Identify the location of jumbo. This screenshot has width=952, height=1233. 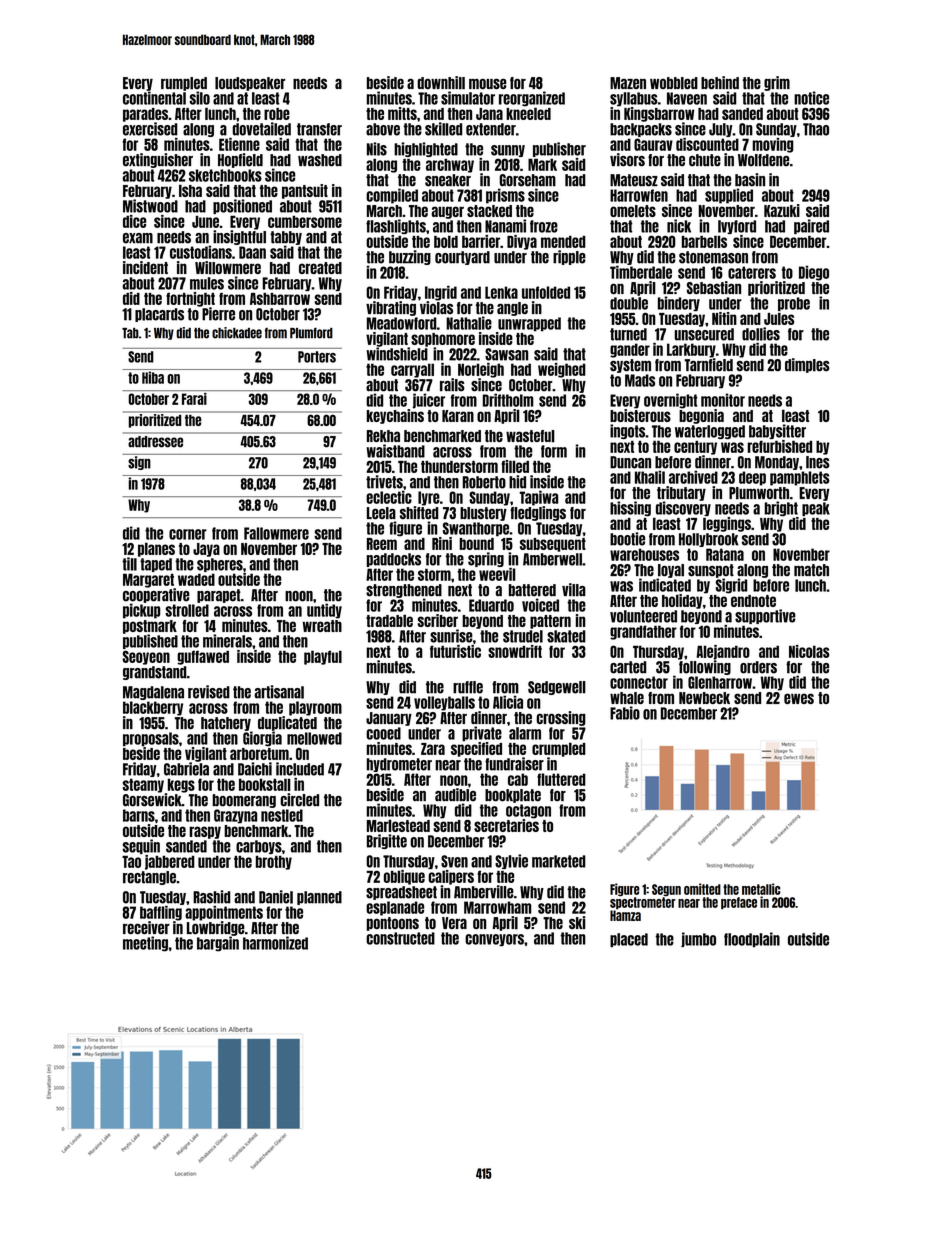
(698, 940).
